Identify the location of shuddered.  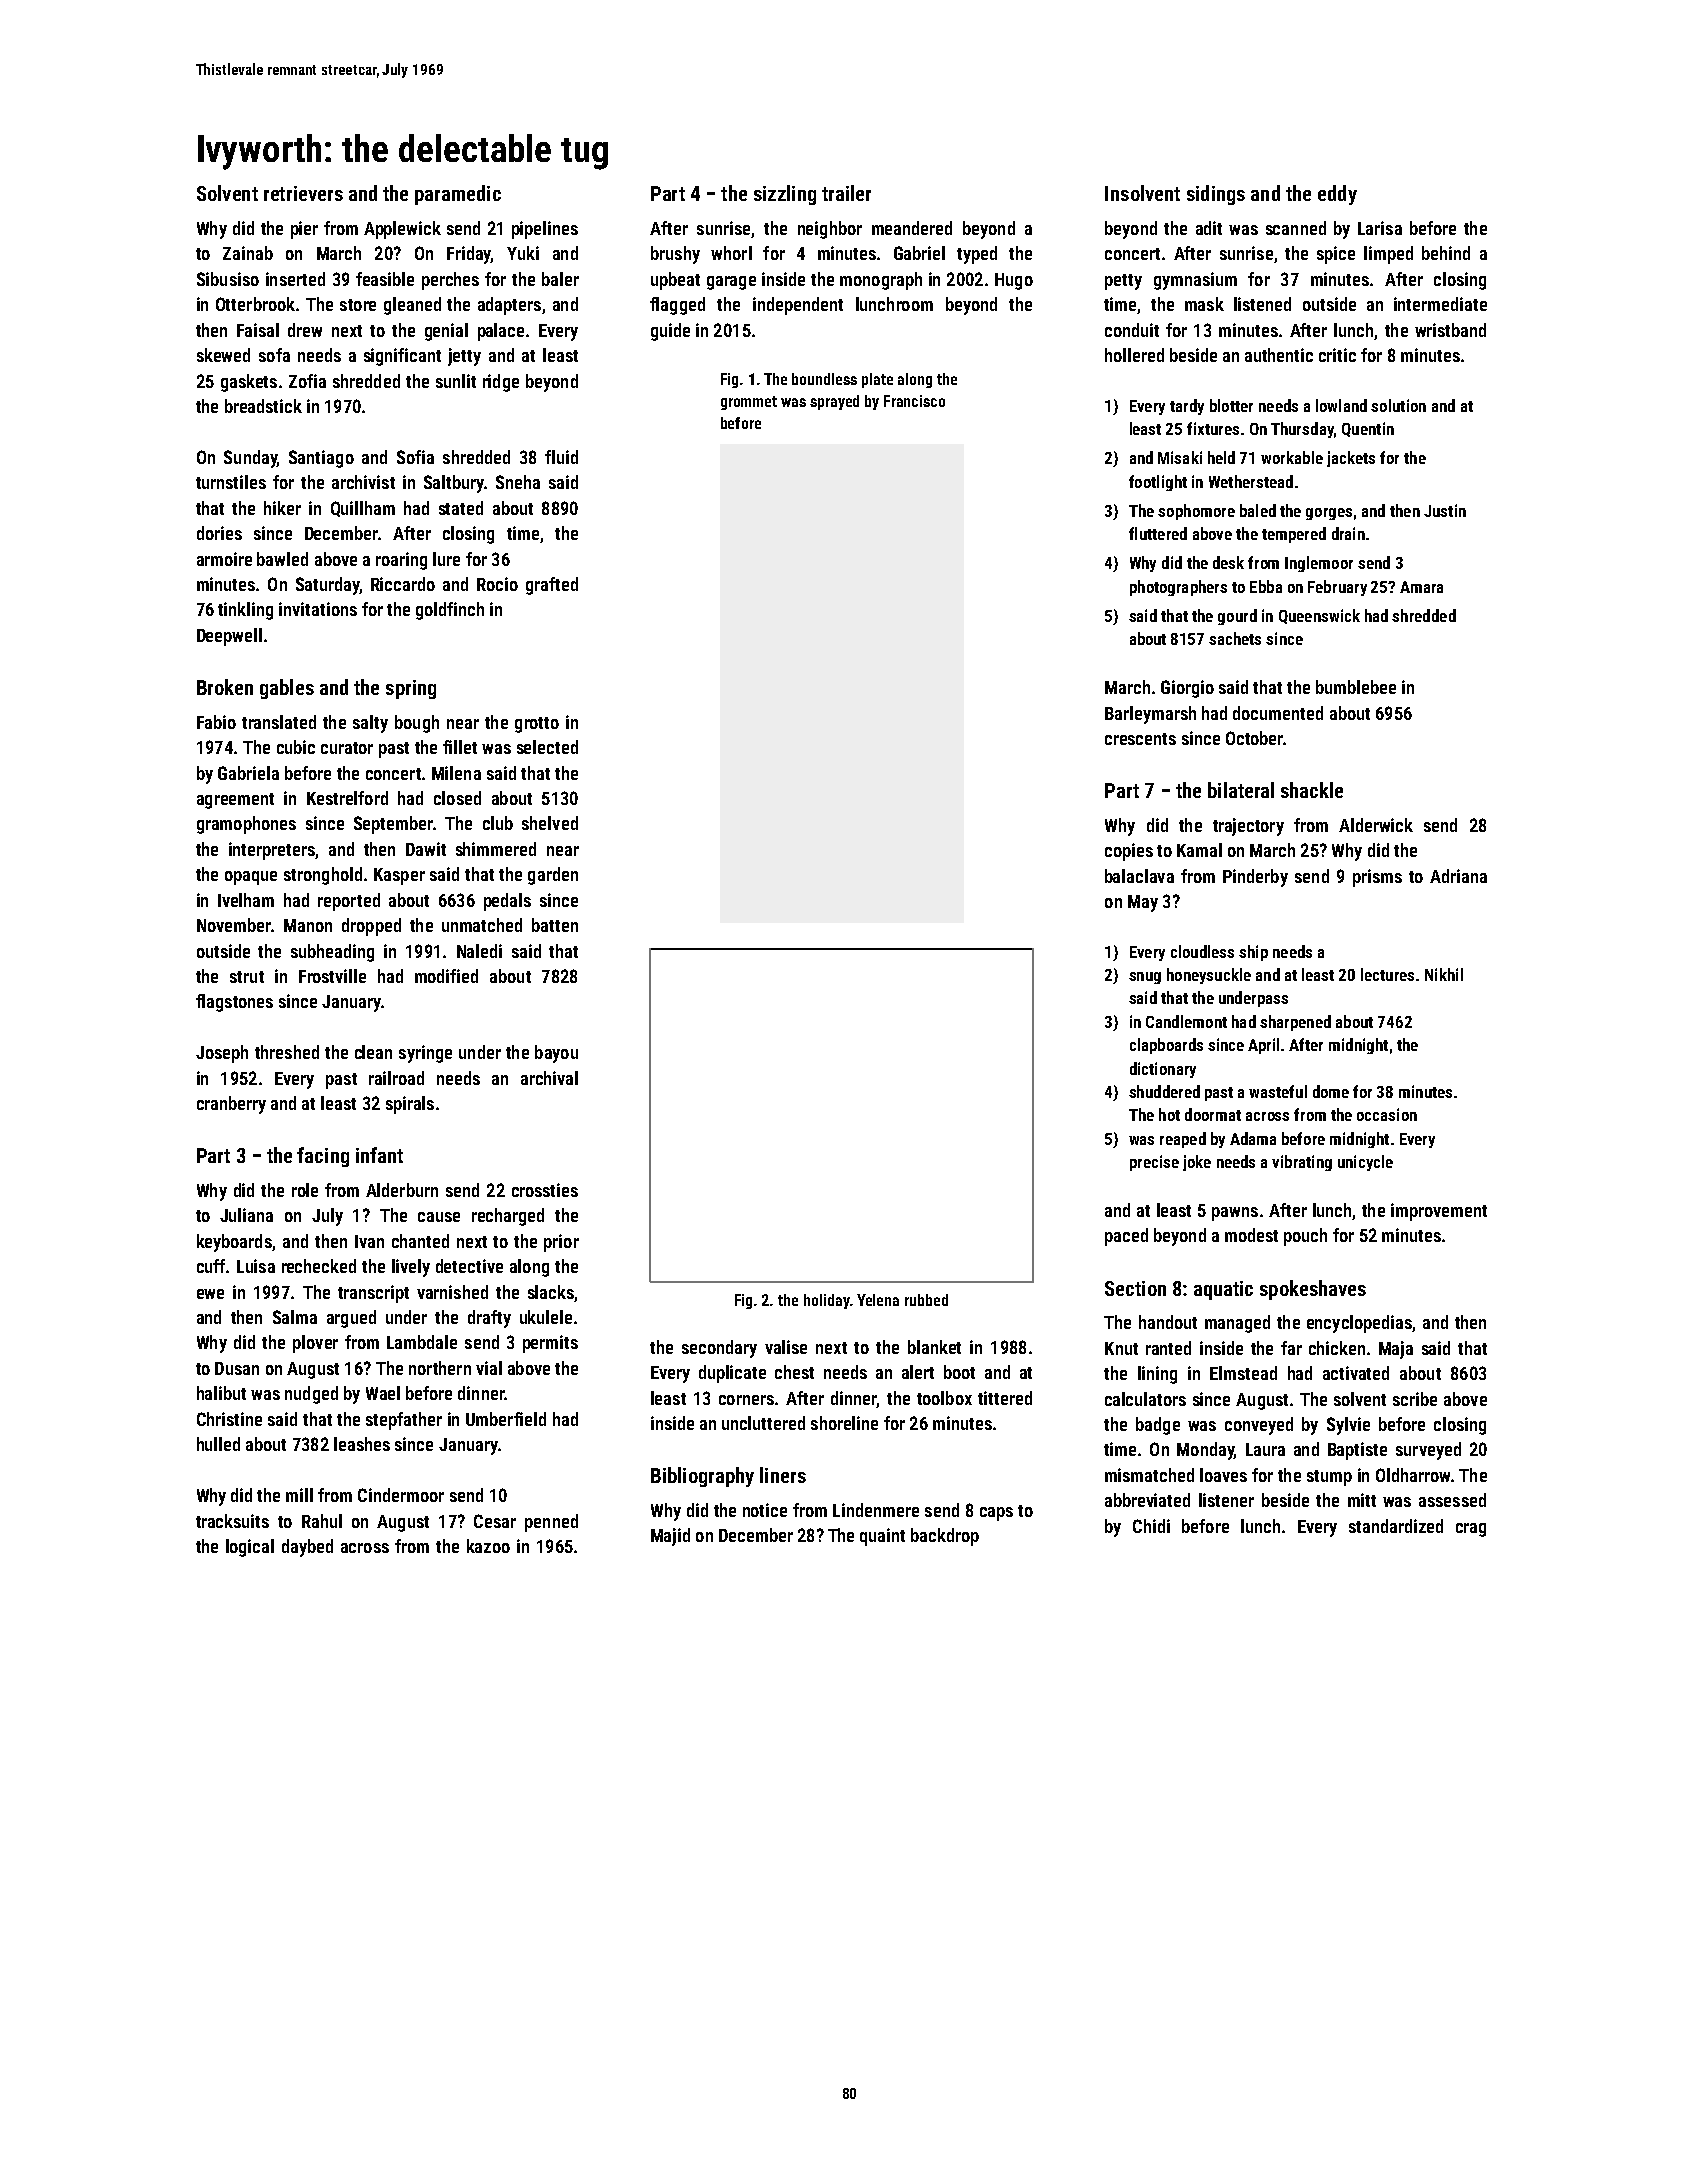
(1164, 1091).
